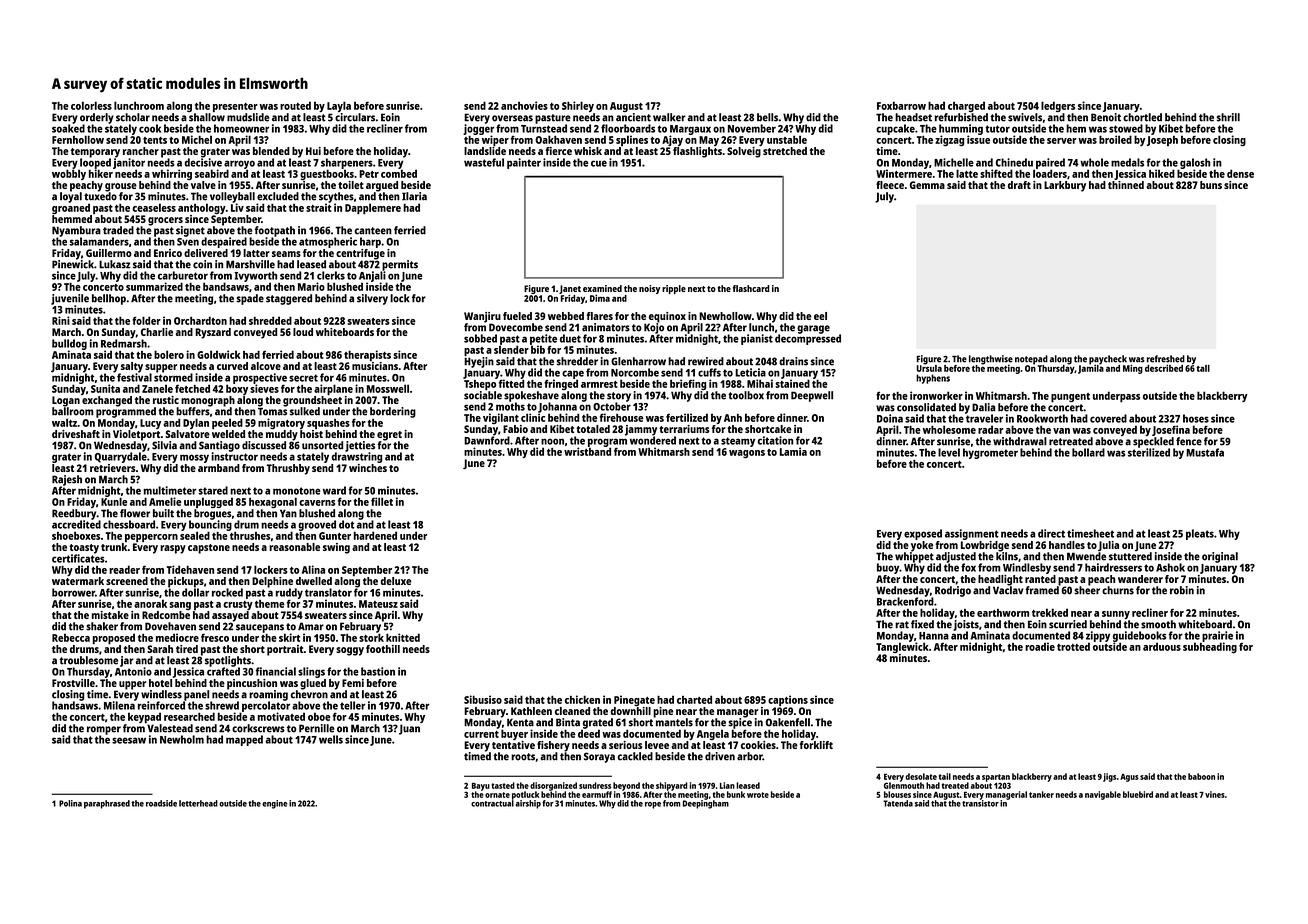  I want to click on presenter, so click(235, 107).
